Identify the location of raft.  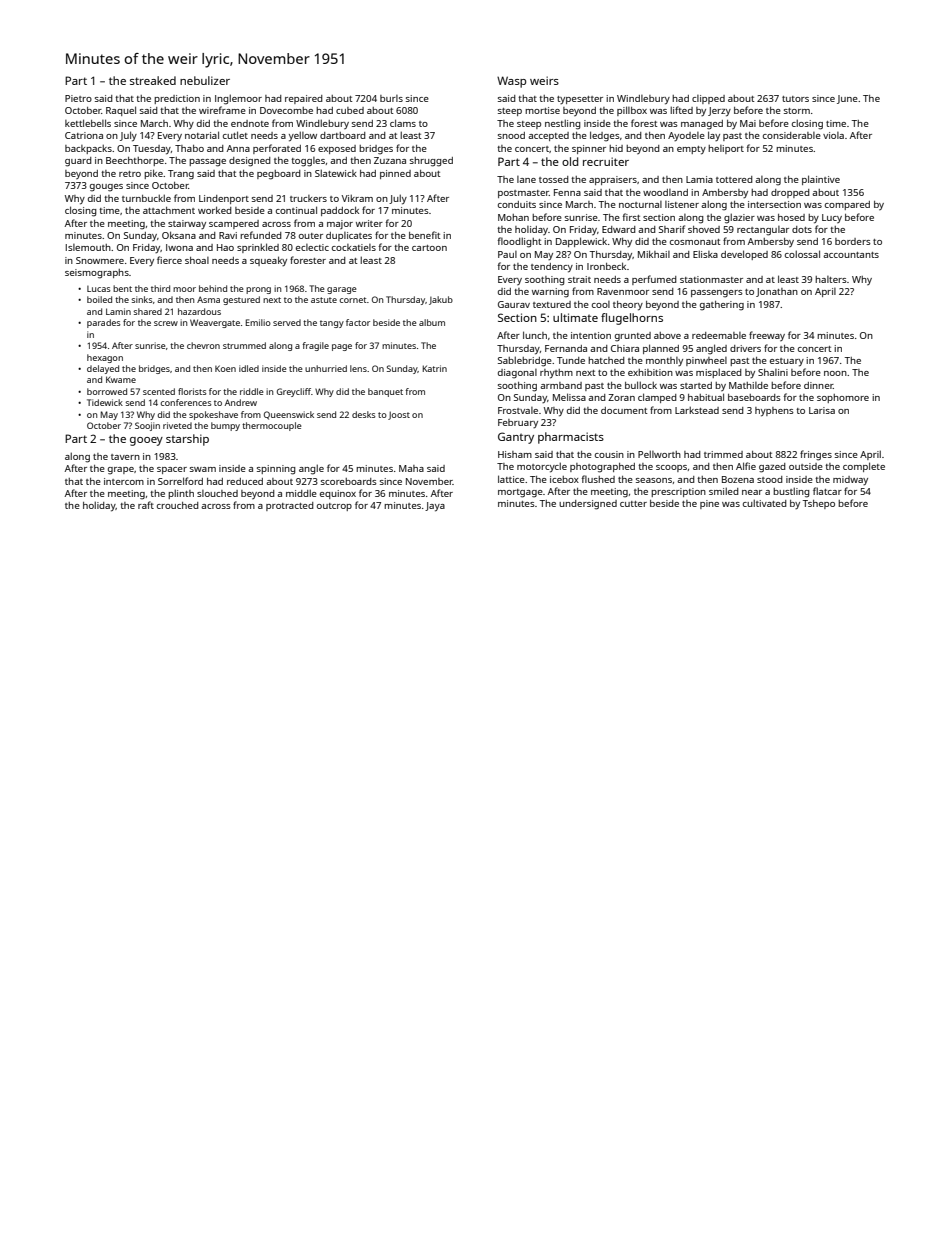
(146, 505).
